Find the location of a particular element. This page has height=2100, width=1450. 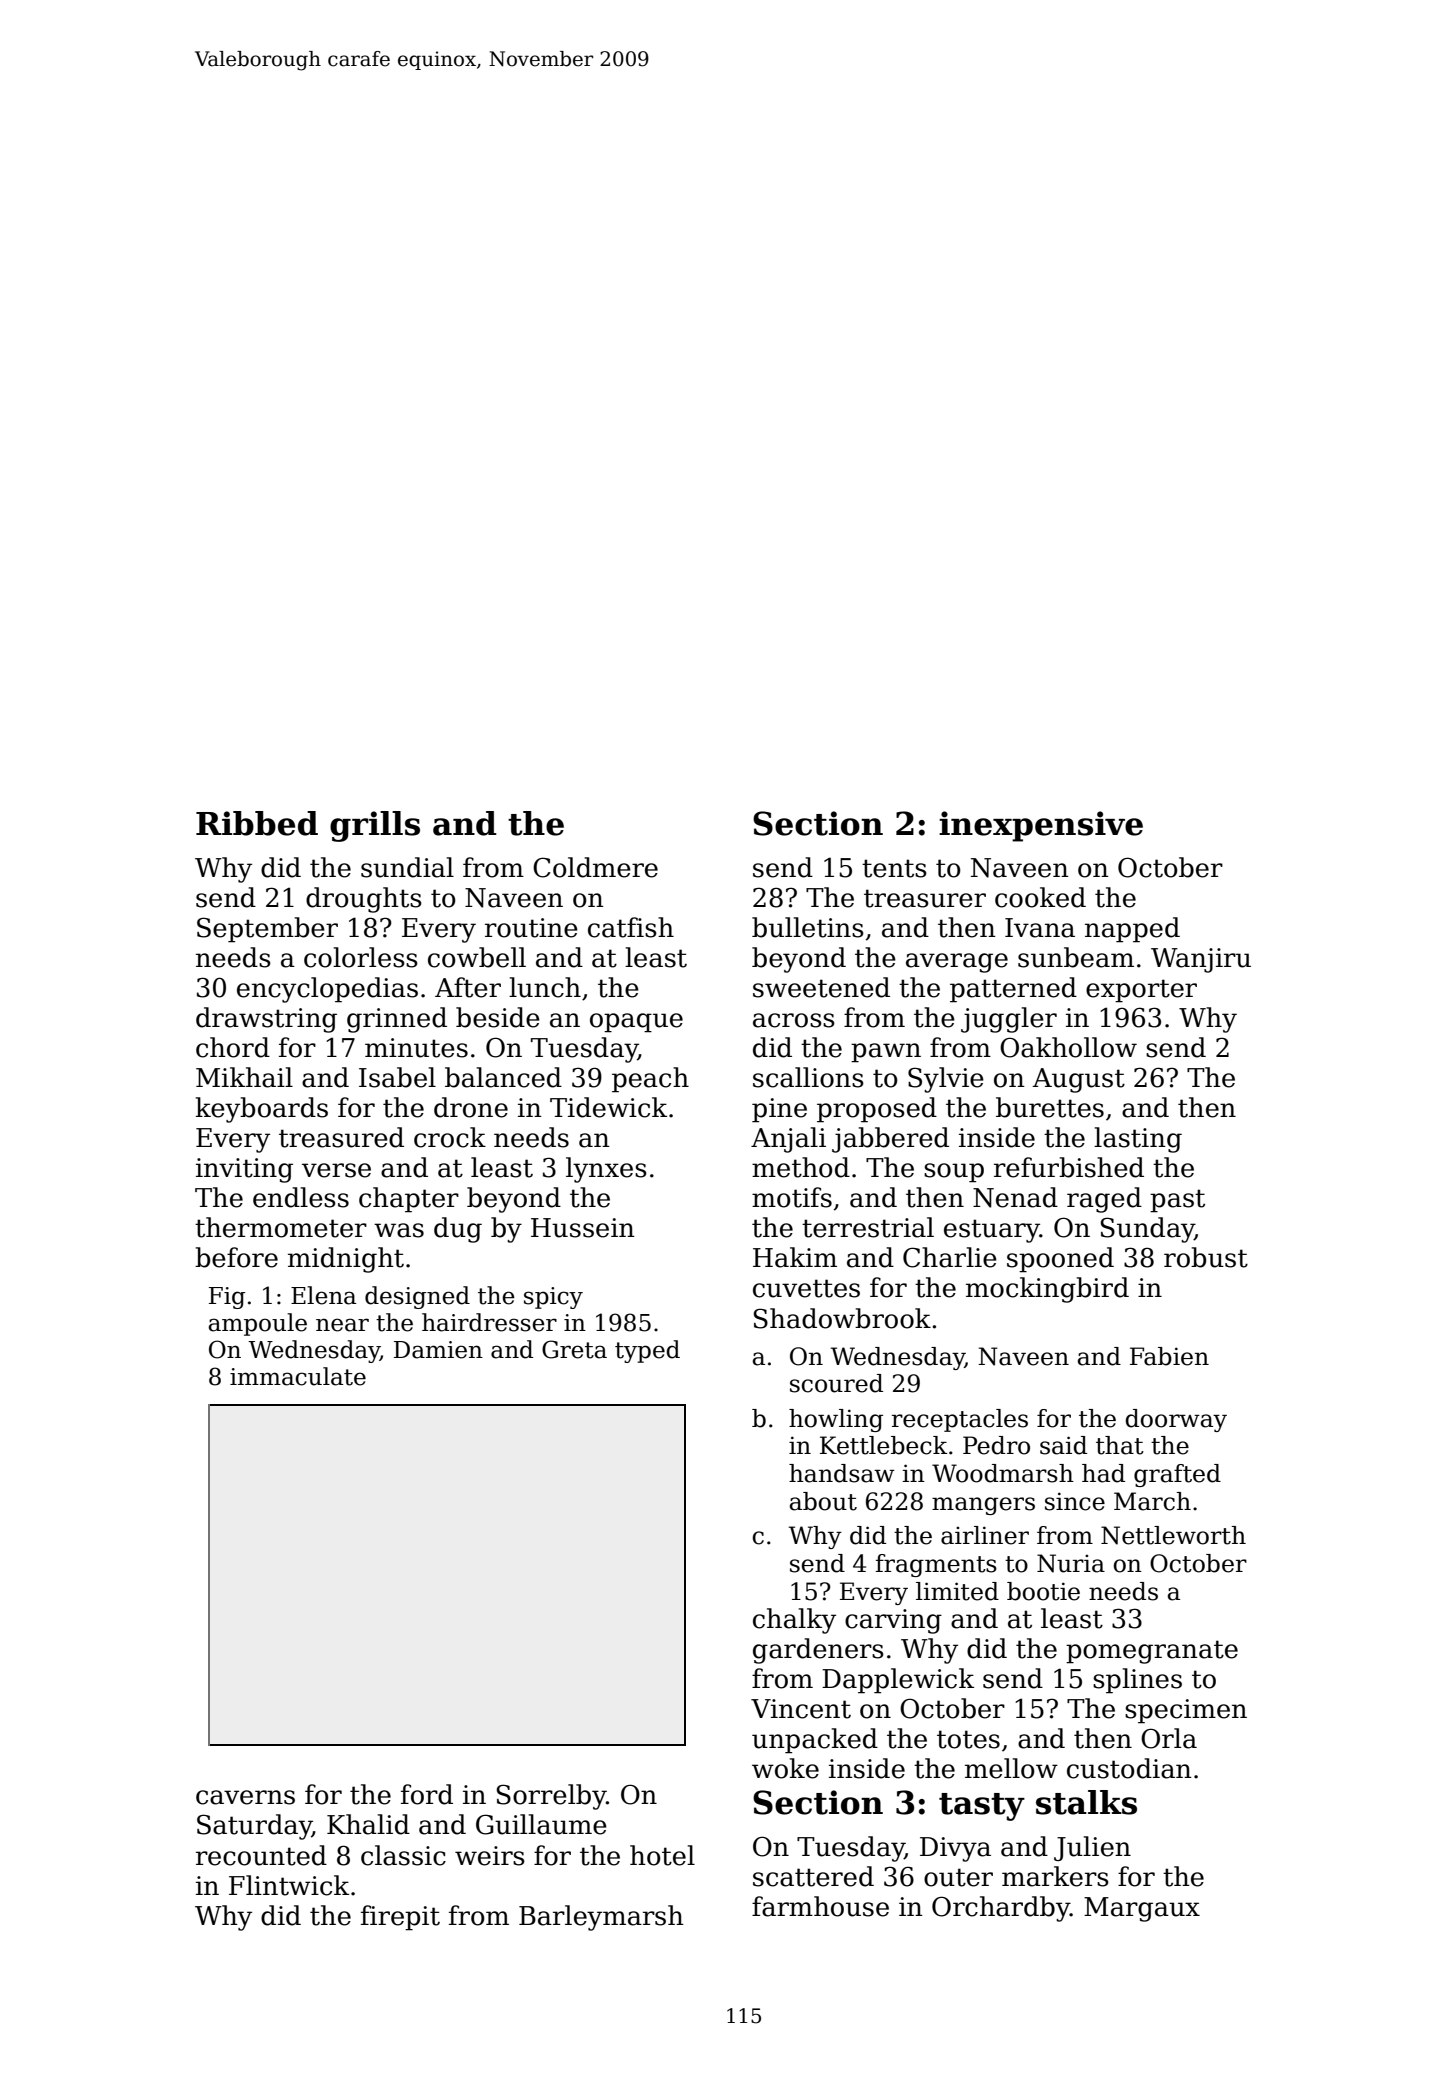

grills is located at coordinates (375, 826).
